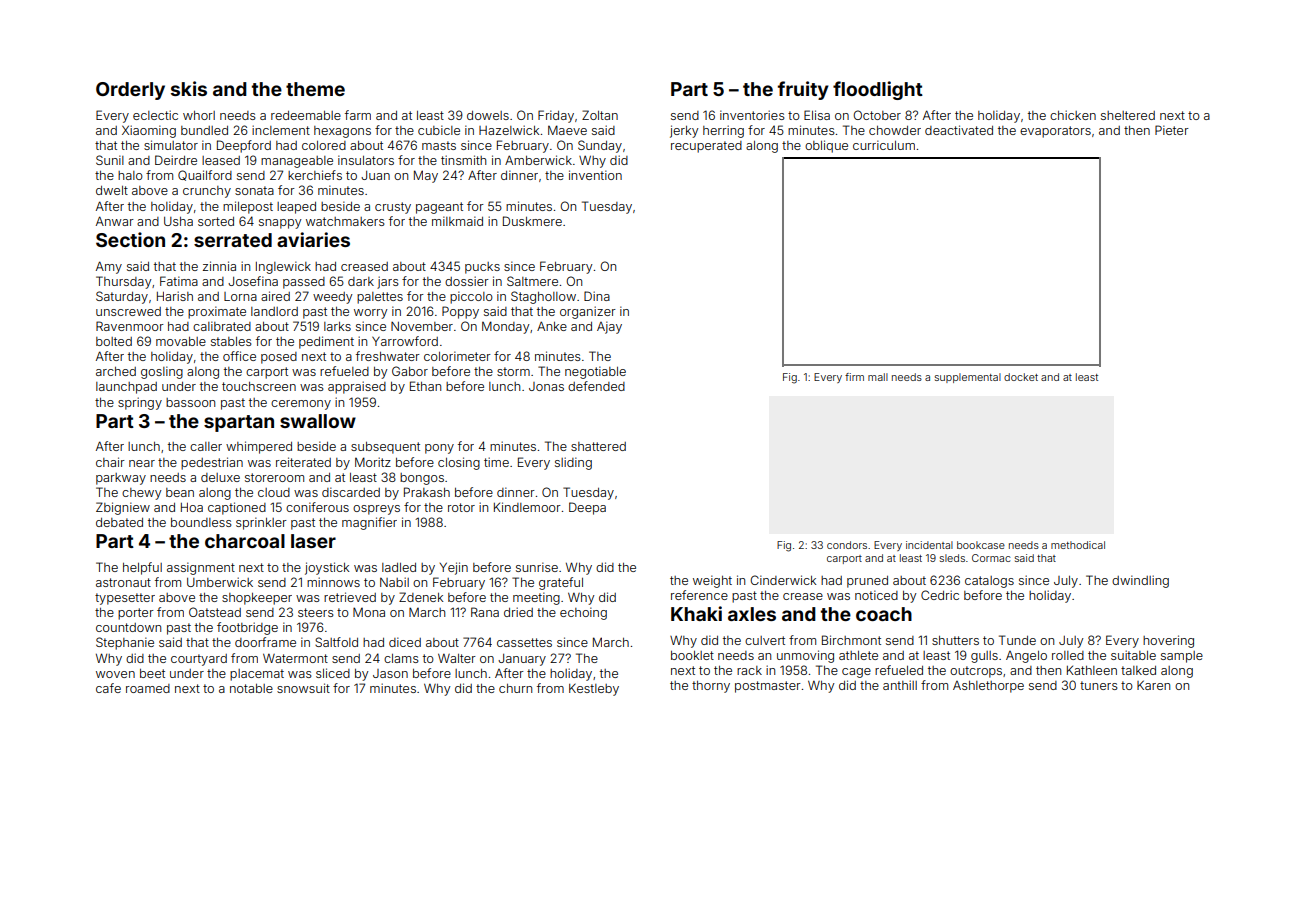 This image has width=1308, height=924. What do you see at coordinates (706, 147) in the image?
I see `recuperated` at bounding box center [706, 147].
